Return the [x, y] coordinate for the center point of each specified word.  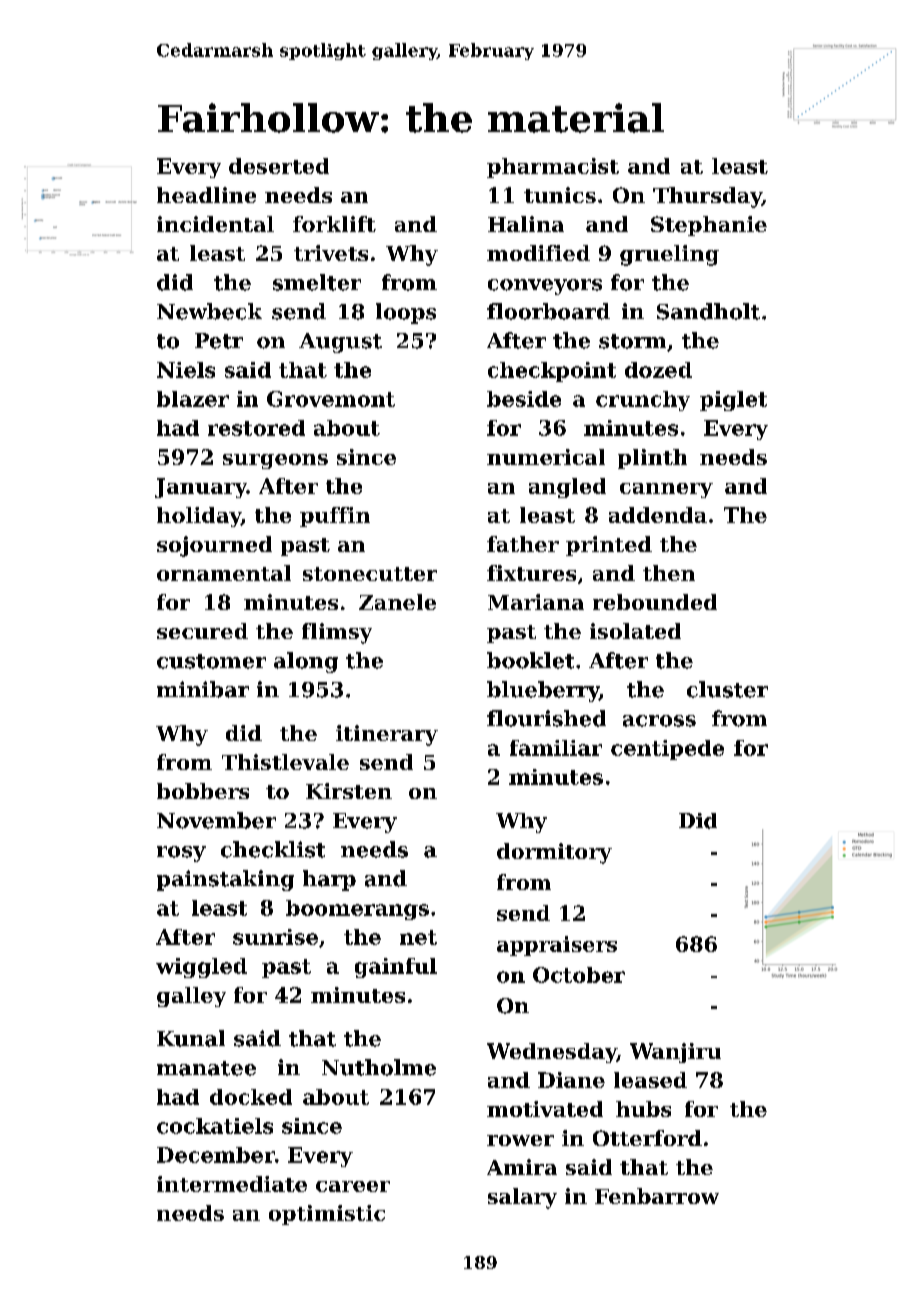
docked [251, 1097]
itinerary [387, 735]
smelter [317, 282]
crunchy [643, 401]
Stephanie [709, 226]
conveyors [545, 287]
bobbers [203, 791]
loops [406, 313]
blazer [193, 399]
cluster [727, 689]
